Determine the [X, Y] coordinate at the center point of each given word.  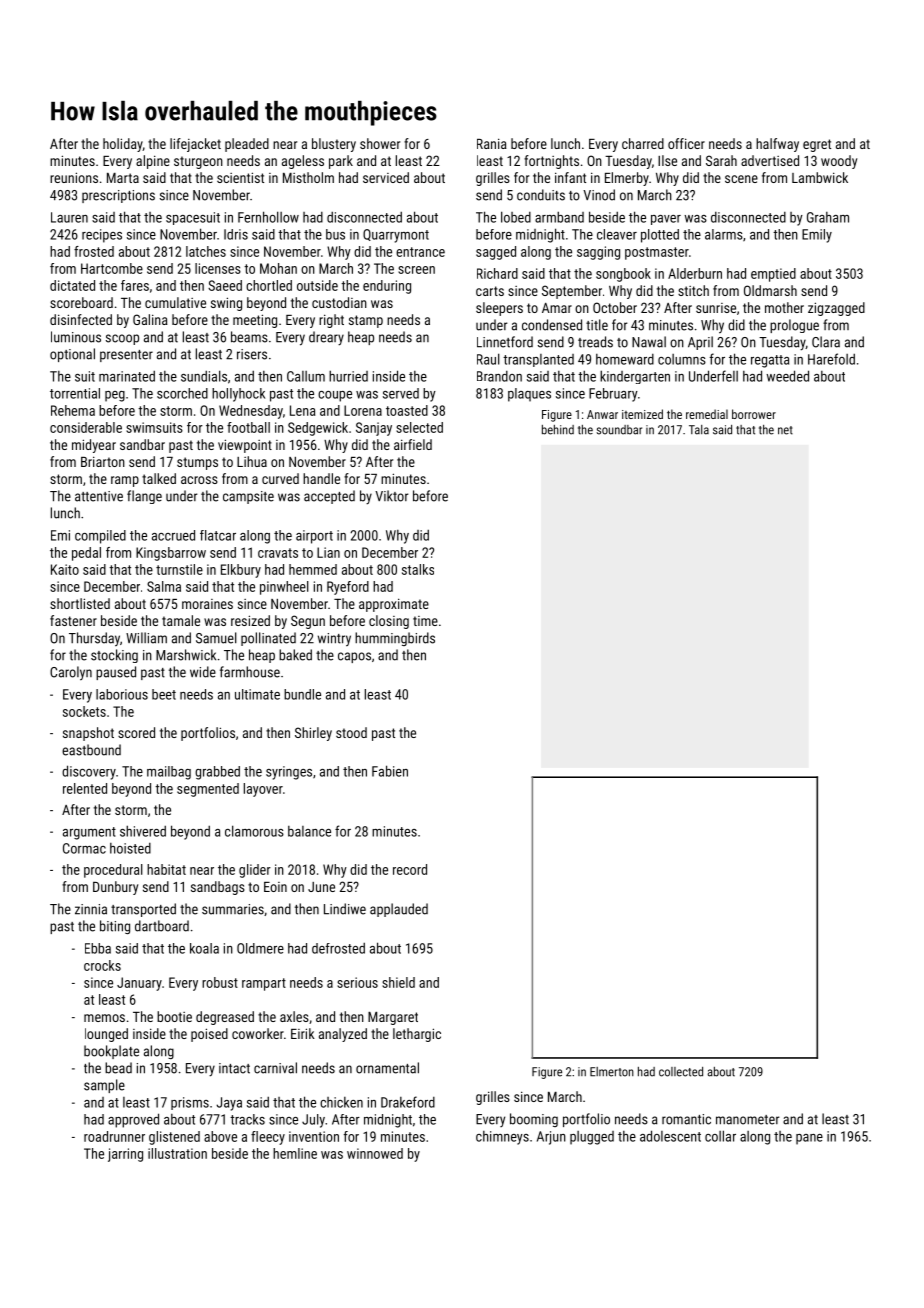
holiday [123, 145]
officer [686, 143]
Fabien [390, 771]
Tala [699, 430]
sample [104, 1086]
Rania [492, 143]
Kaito [65, 569]
